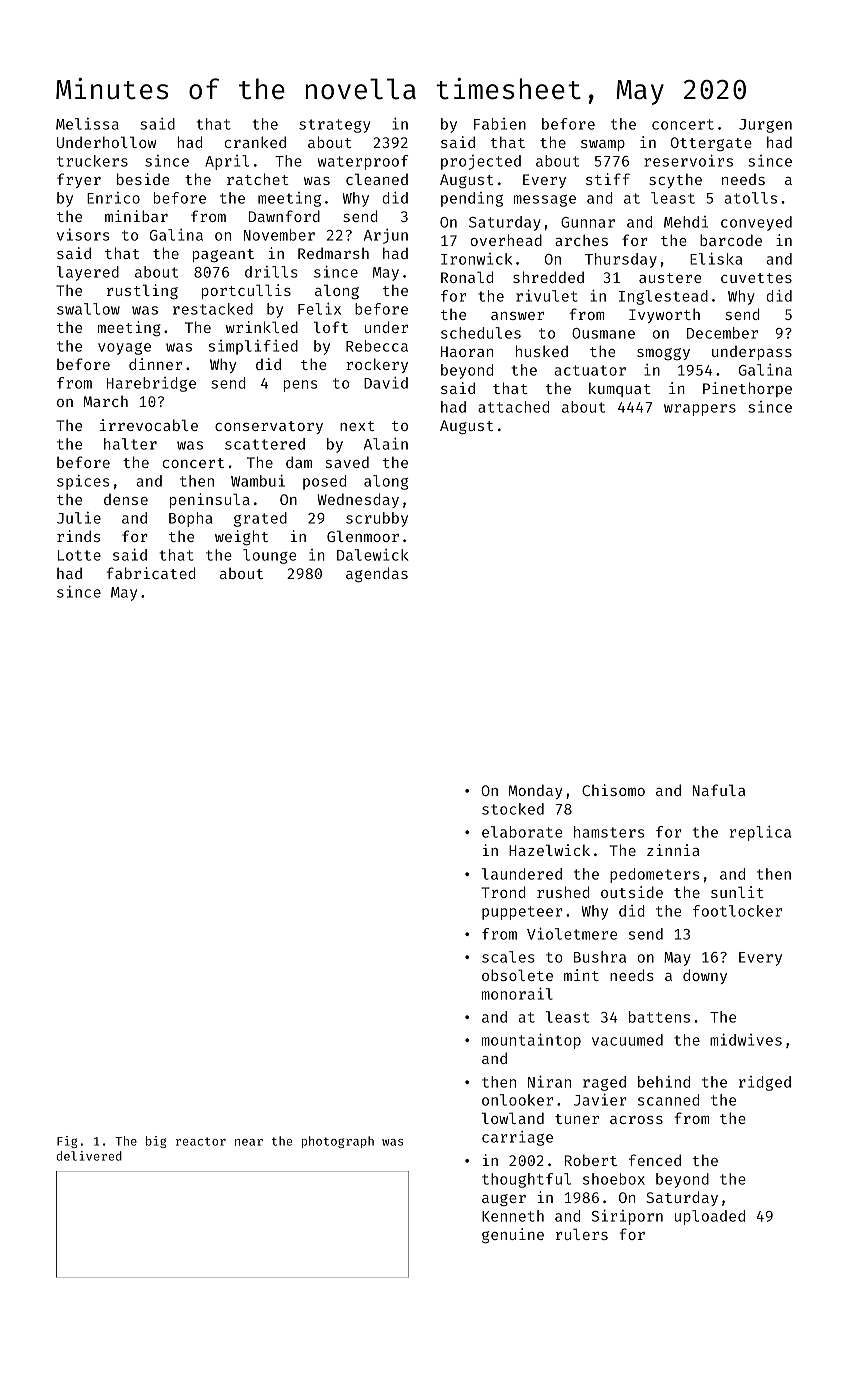  What do you see at coordinates (467, 277) in the image?
I see `Ronald` at bounding box center [467, 277].
